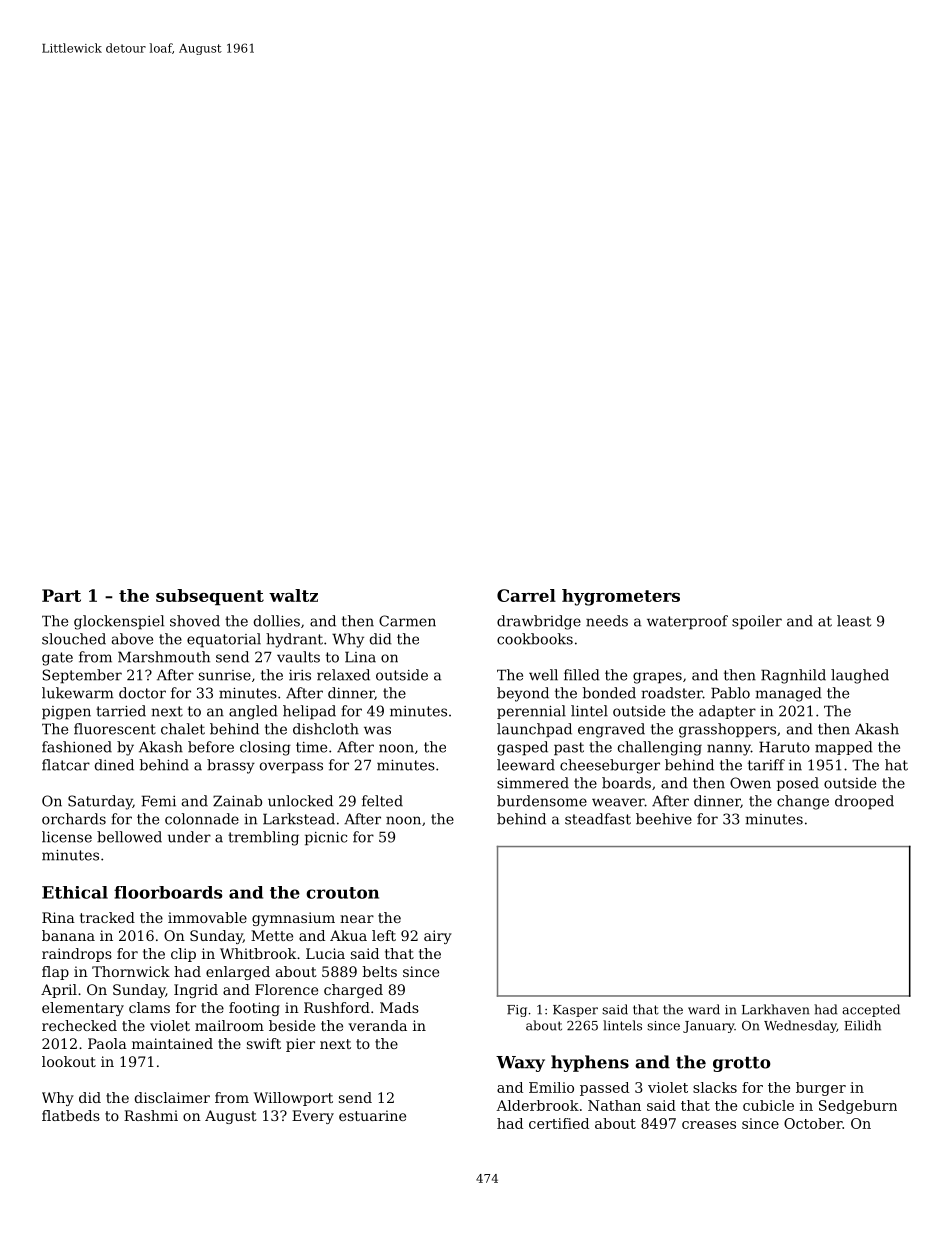  What do you see at coordinates (621, 597) in the screenshot?
I see `hygrometers` at bounding box center [621, 597].
